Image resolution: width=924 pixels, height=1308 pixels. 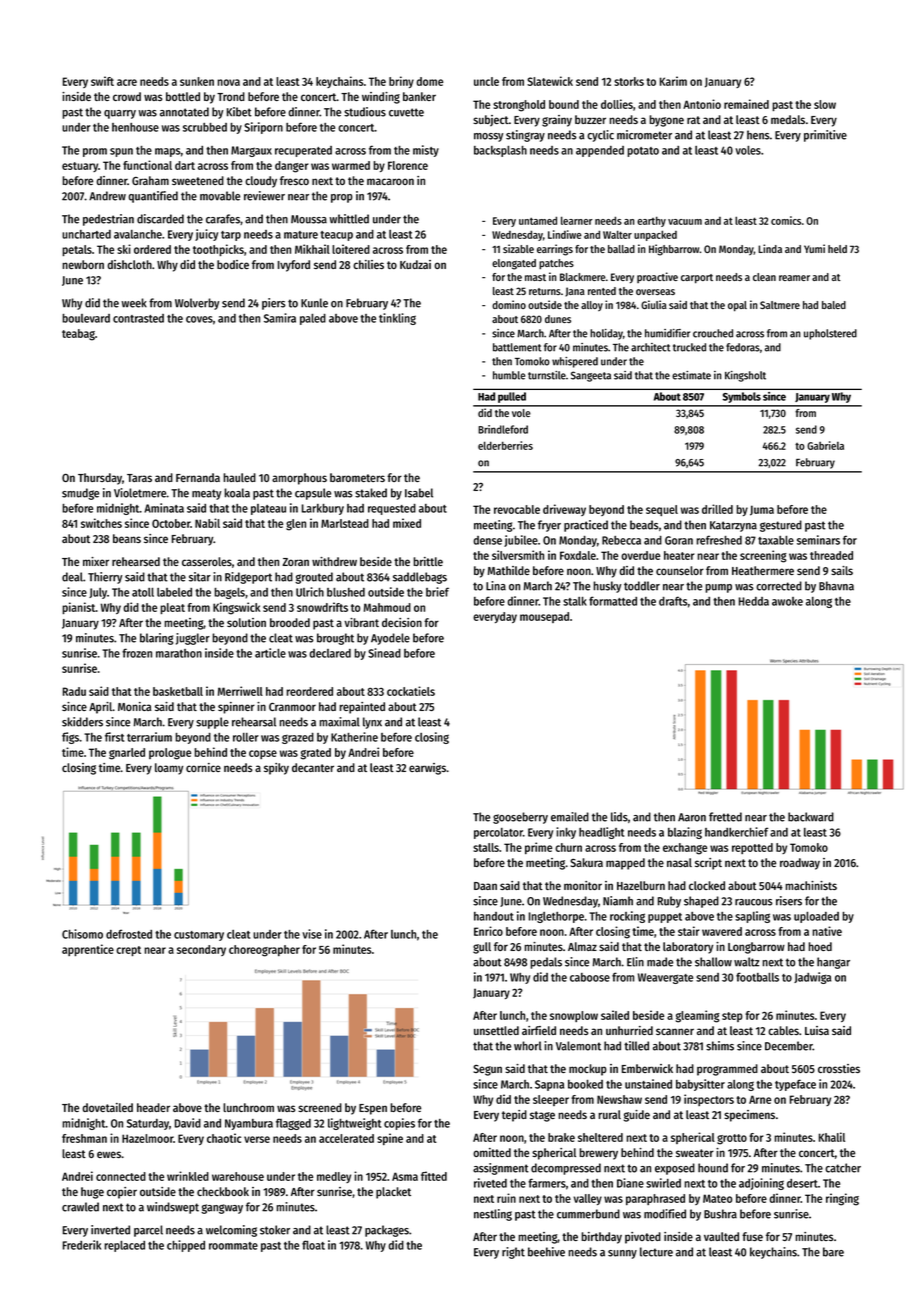 I want to click on Espen, so click(x=373, y=1109).
